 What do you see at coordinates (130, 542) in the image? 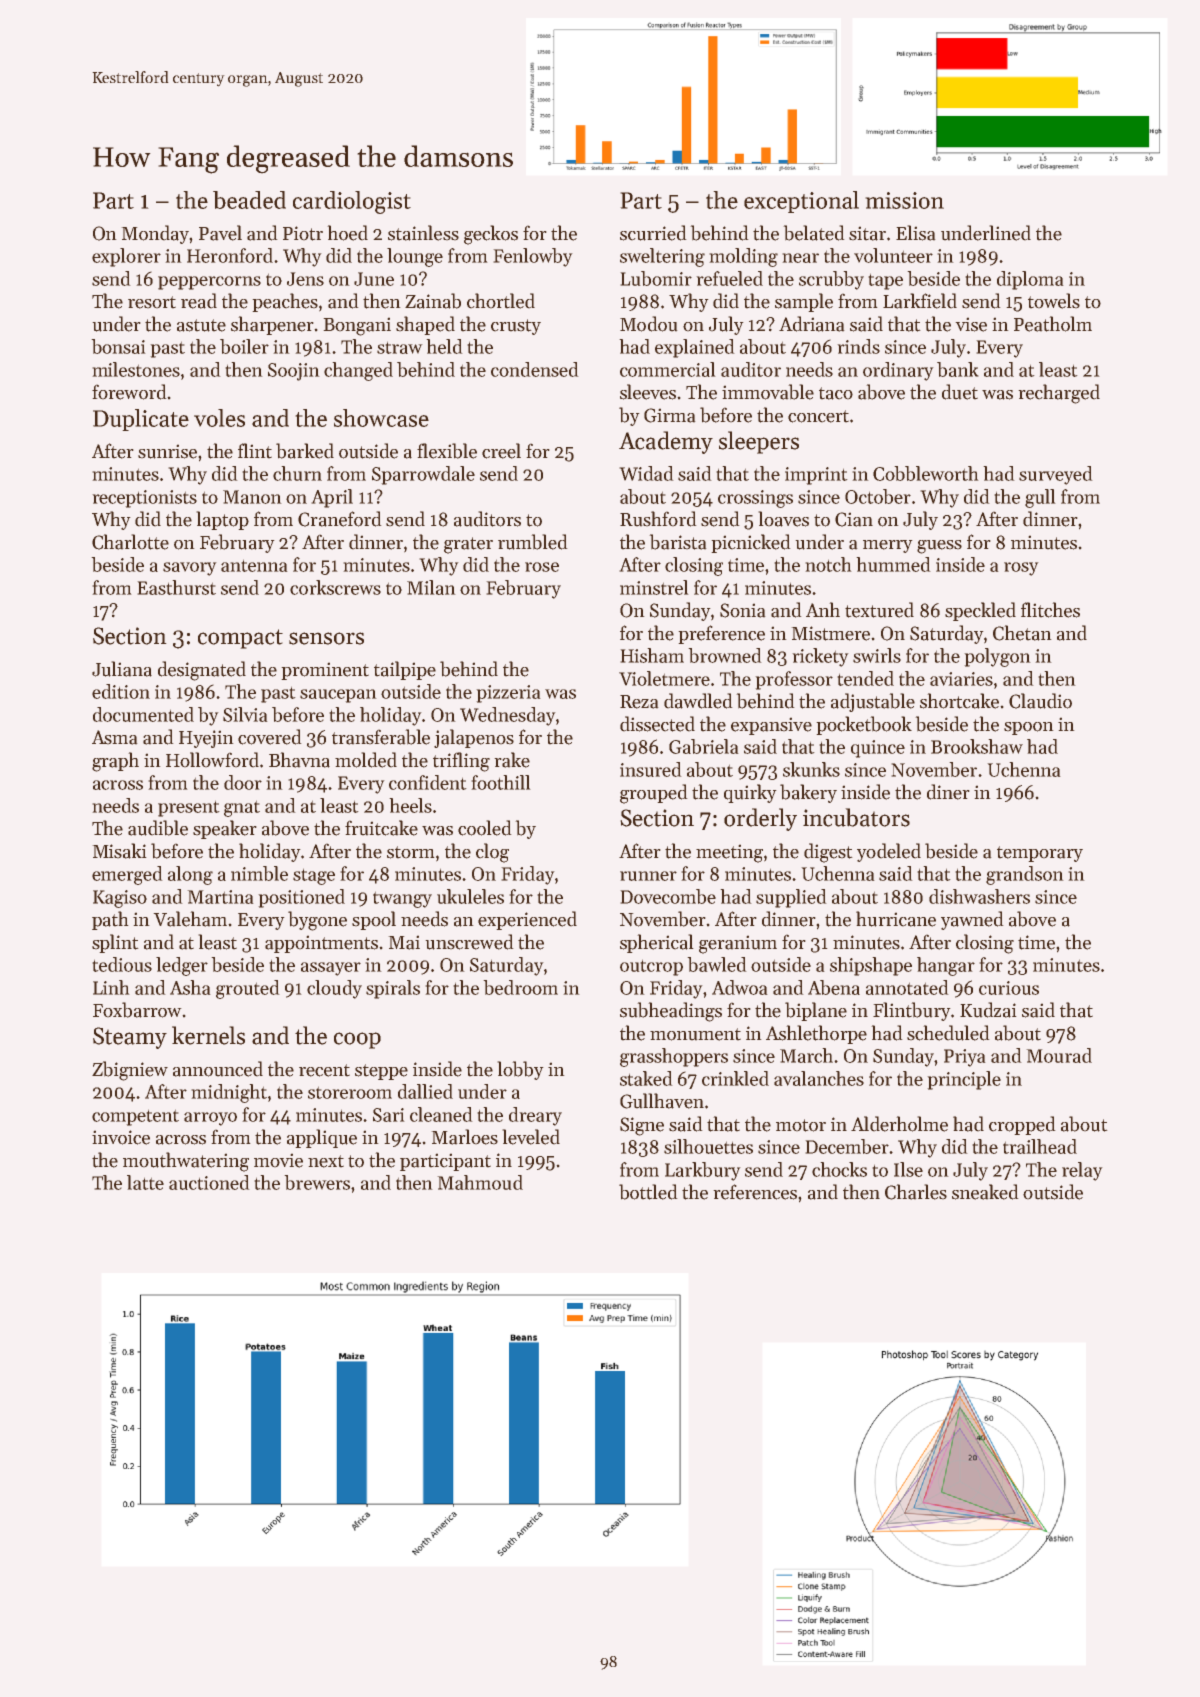
I see `Charlotte` at bounding box center [130, 542].
